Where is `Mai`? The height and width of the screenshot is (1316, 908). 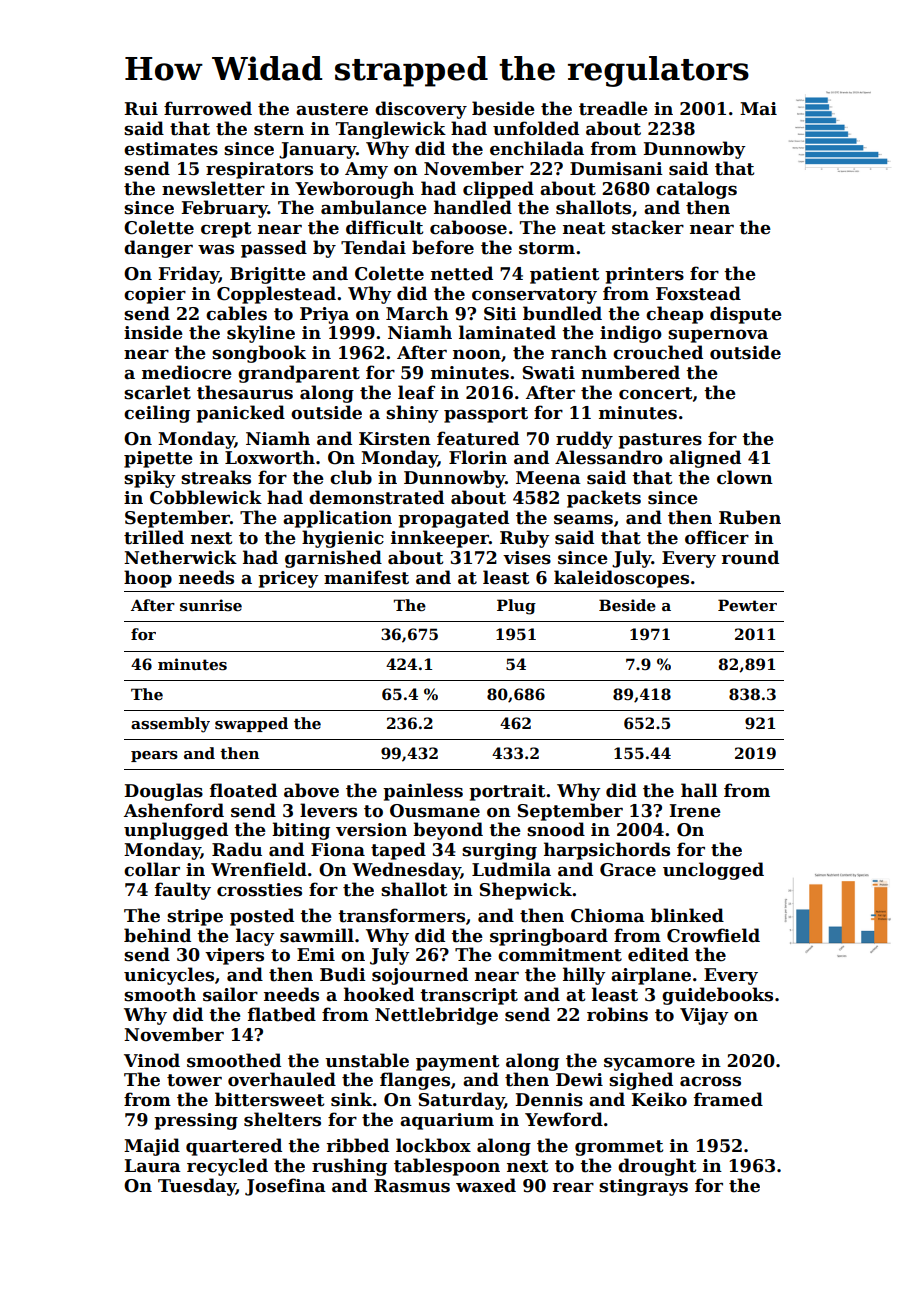
Mai is located at coordinates (758, 109).
